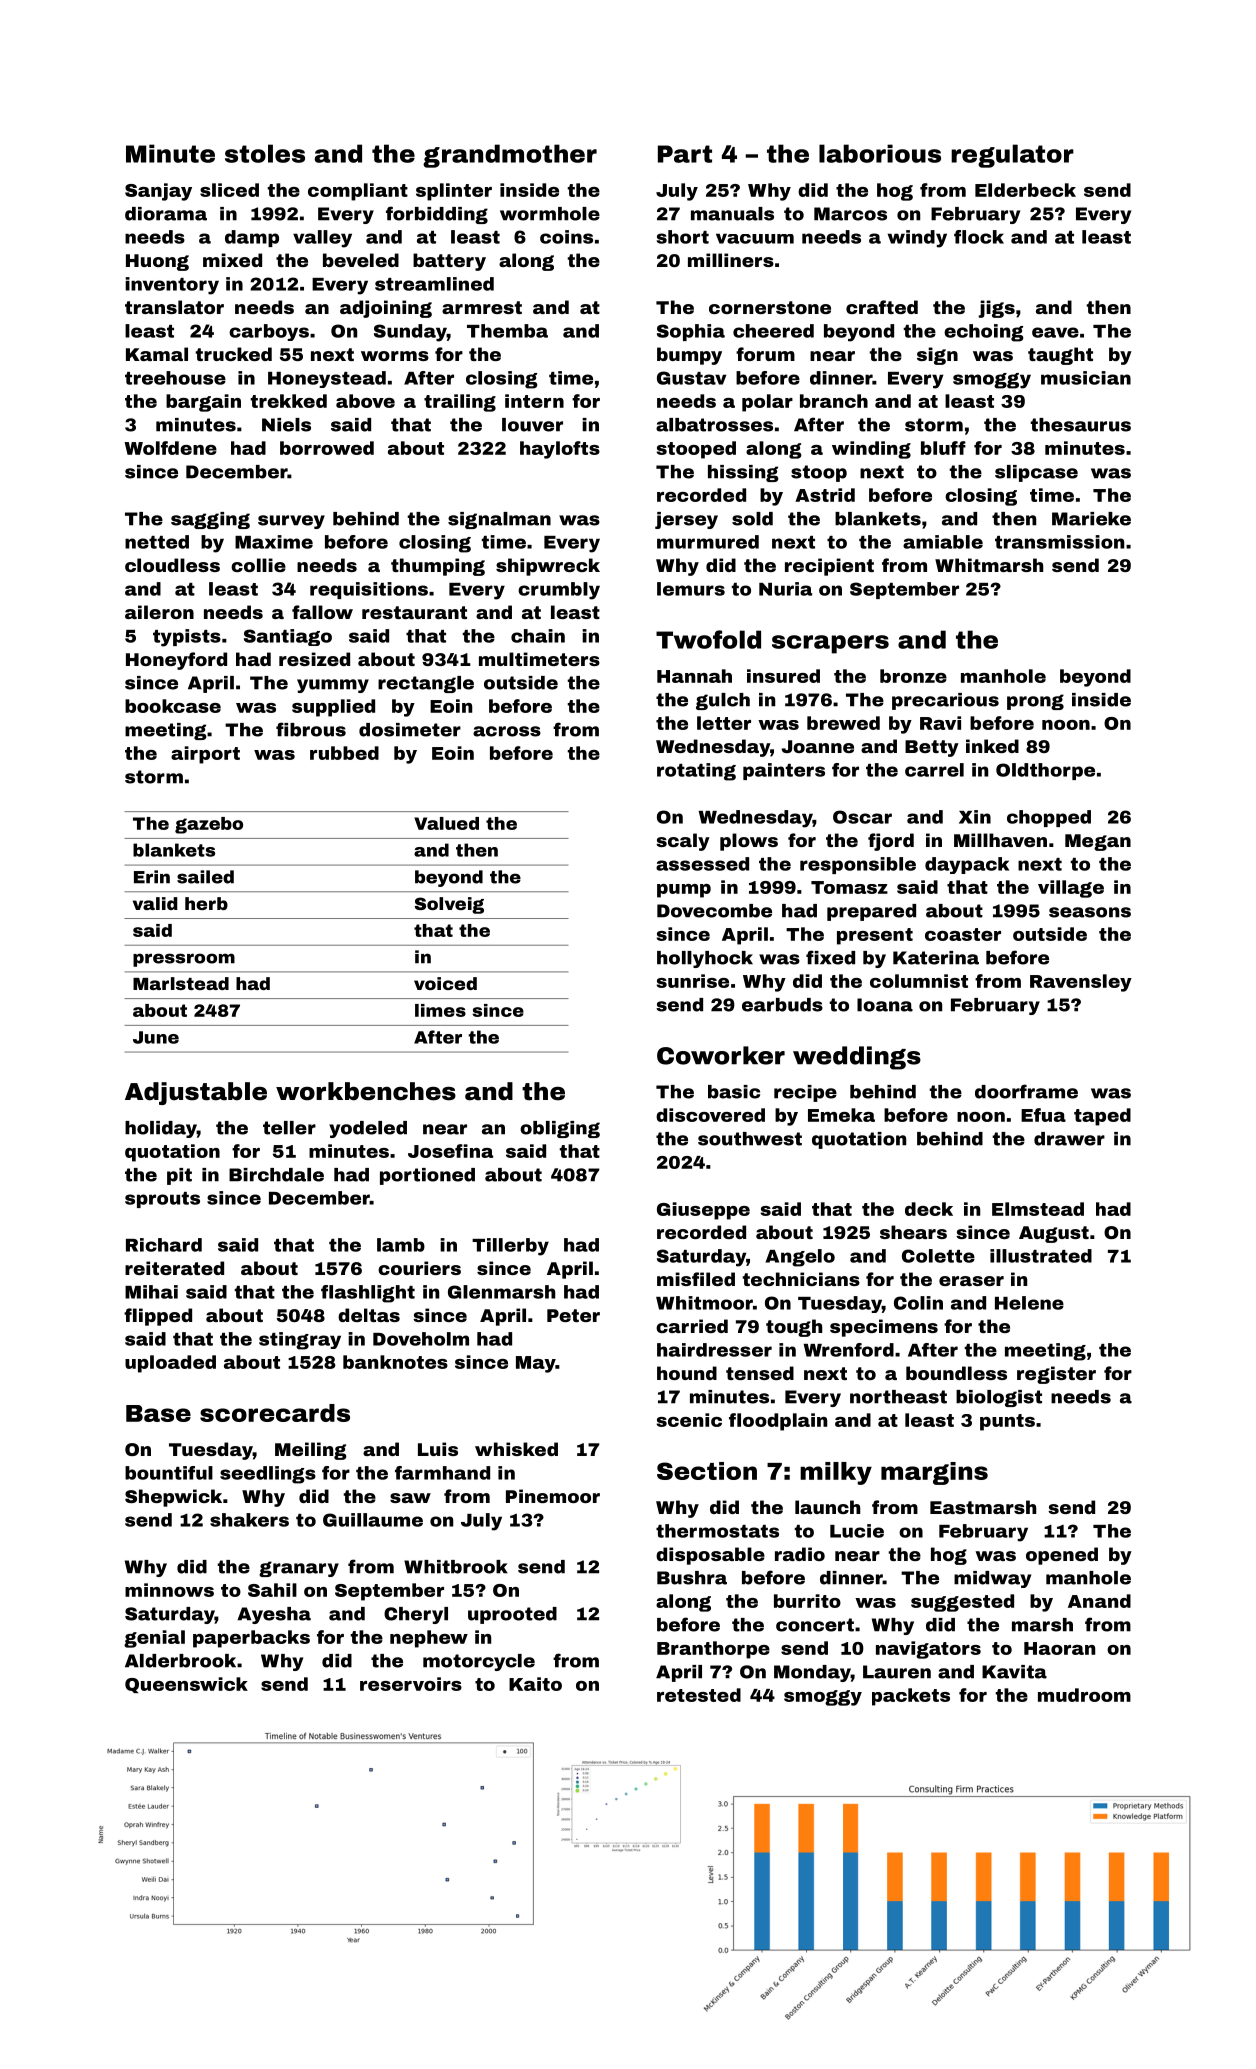 The width and height of the screenshot is (1256, 2069). Describe the element at coordinates (538, 636) in the screenshot. I see `chain` at that location.
